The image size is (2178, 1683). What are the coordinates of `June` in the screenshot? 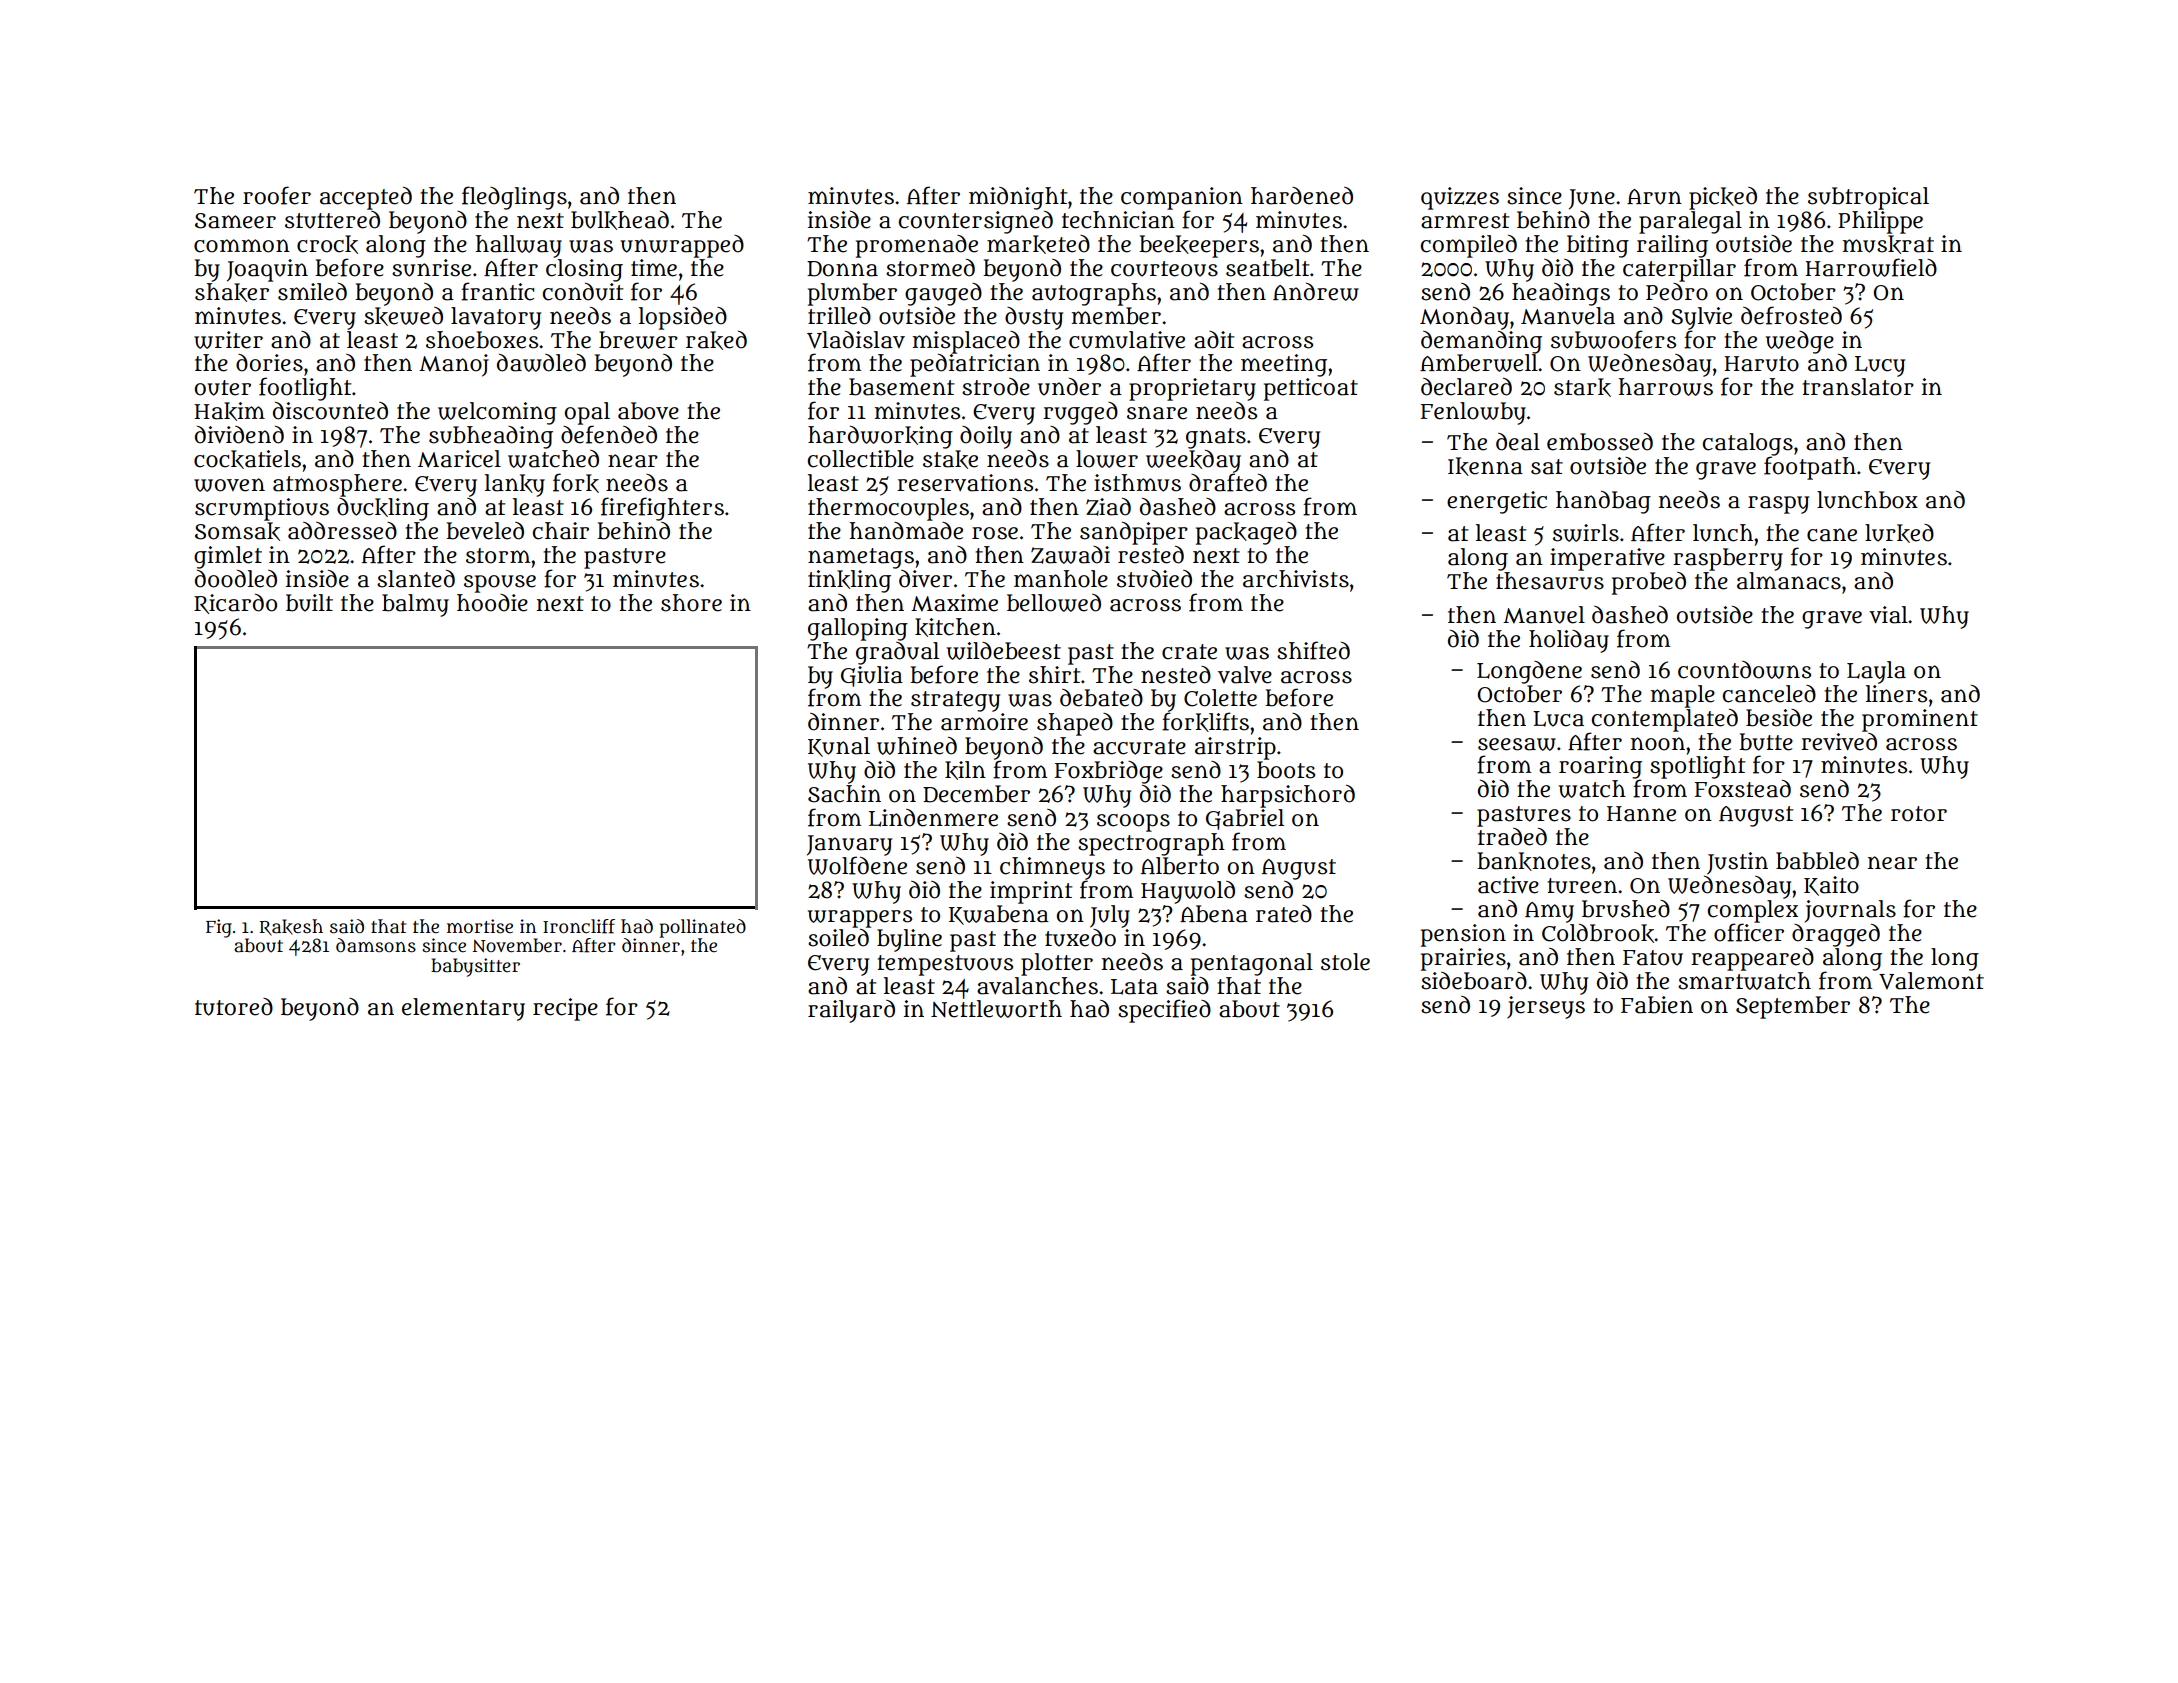 It's located at (1592, 199).
